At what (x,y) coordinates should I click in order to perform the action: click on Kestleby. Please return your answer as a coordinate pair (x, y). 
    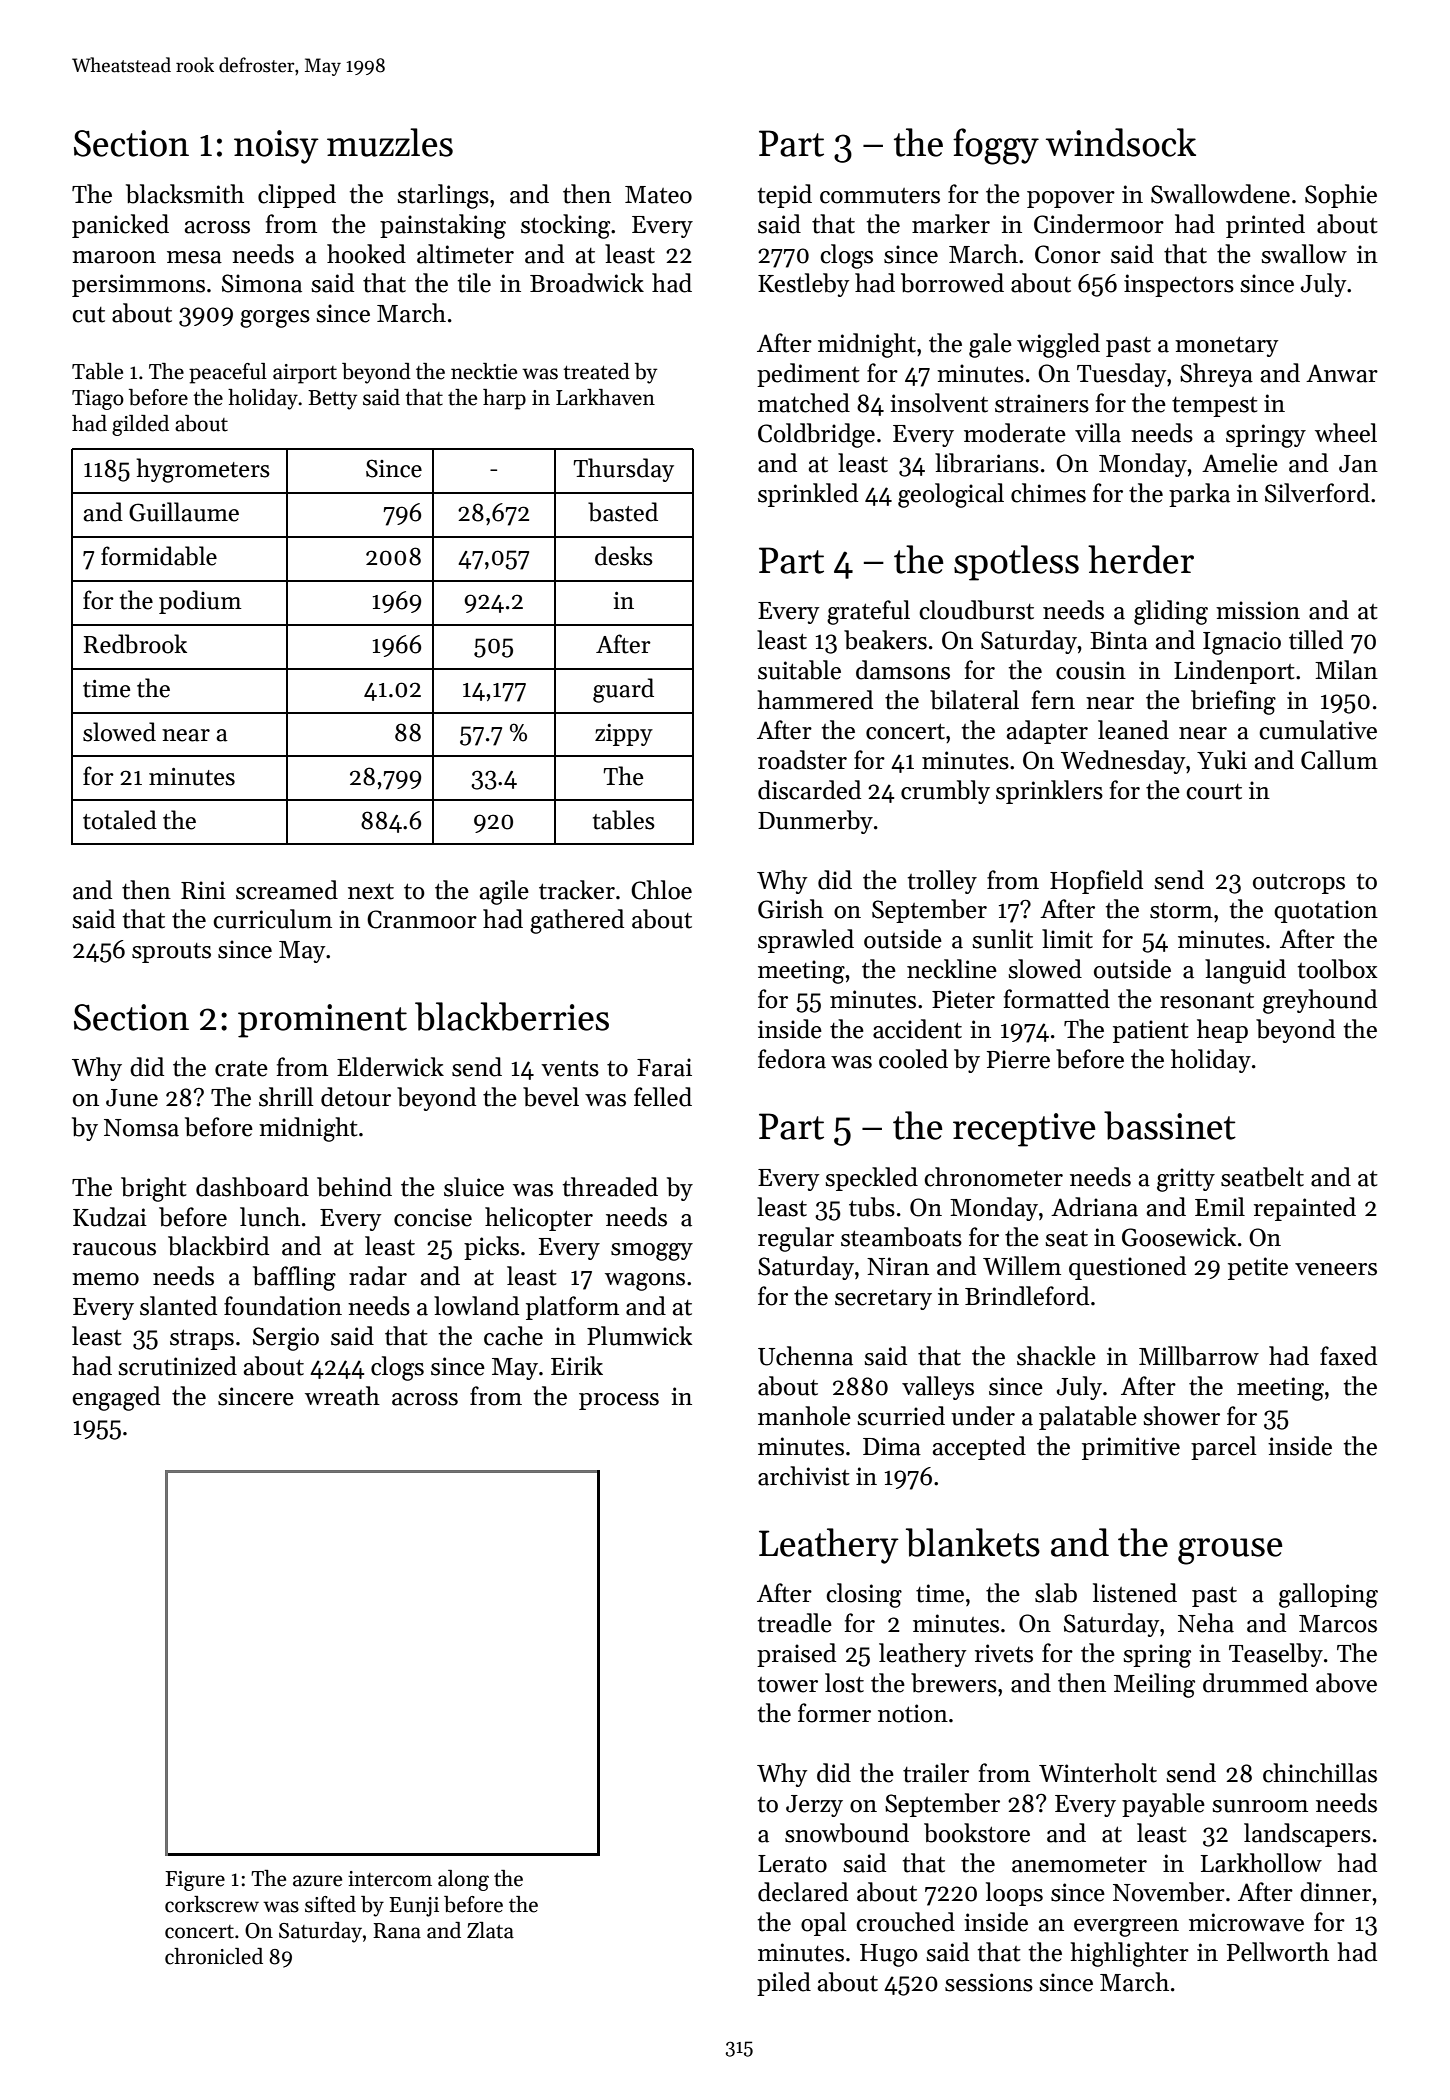
    Looking at the image, I should click on (804, 285).
